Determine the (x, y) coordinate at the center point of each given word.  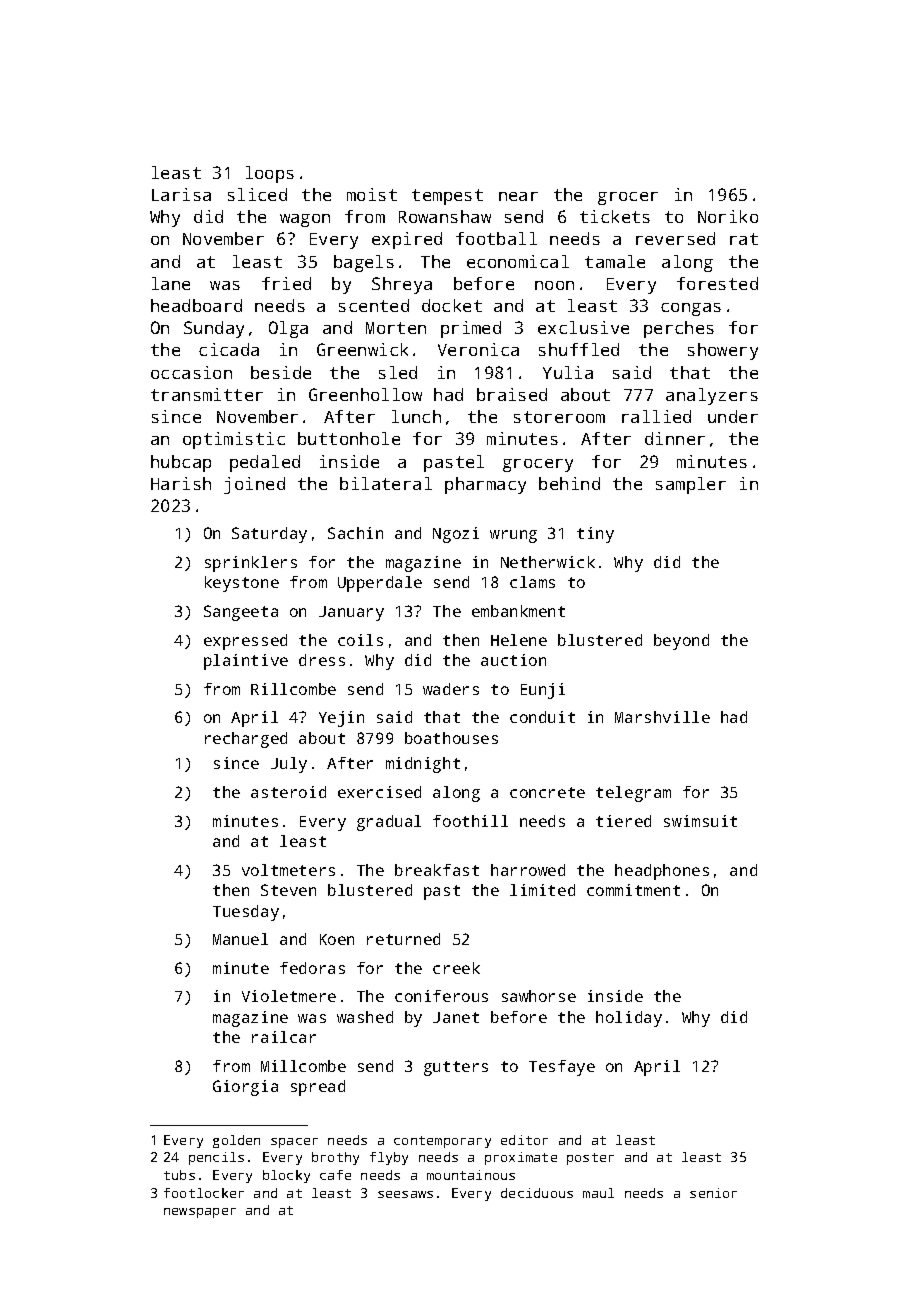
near (518, 196)
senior (713, 1193)
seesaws (405, 1194)
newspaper (200, 1213)
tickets (615, 216)
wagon (305, 220)
